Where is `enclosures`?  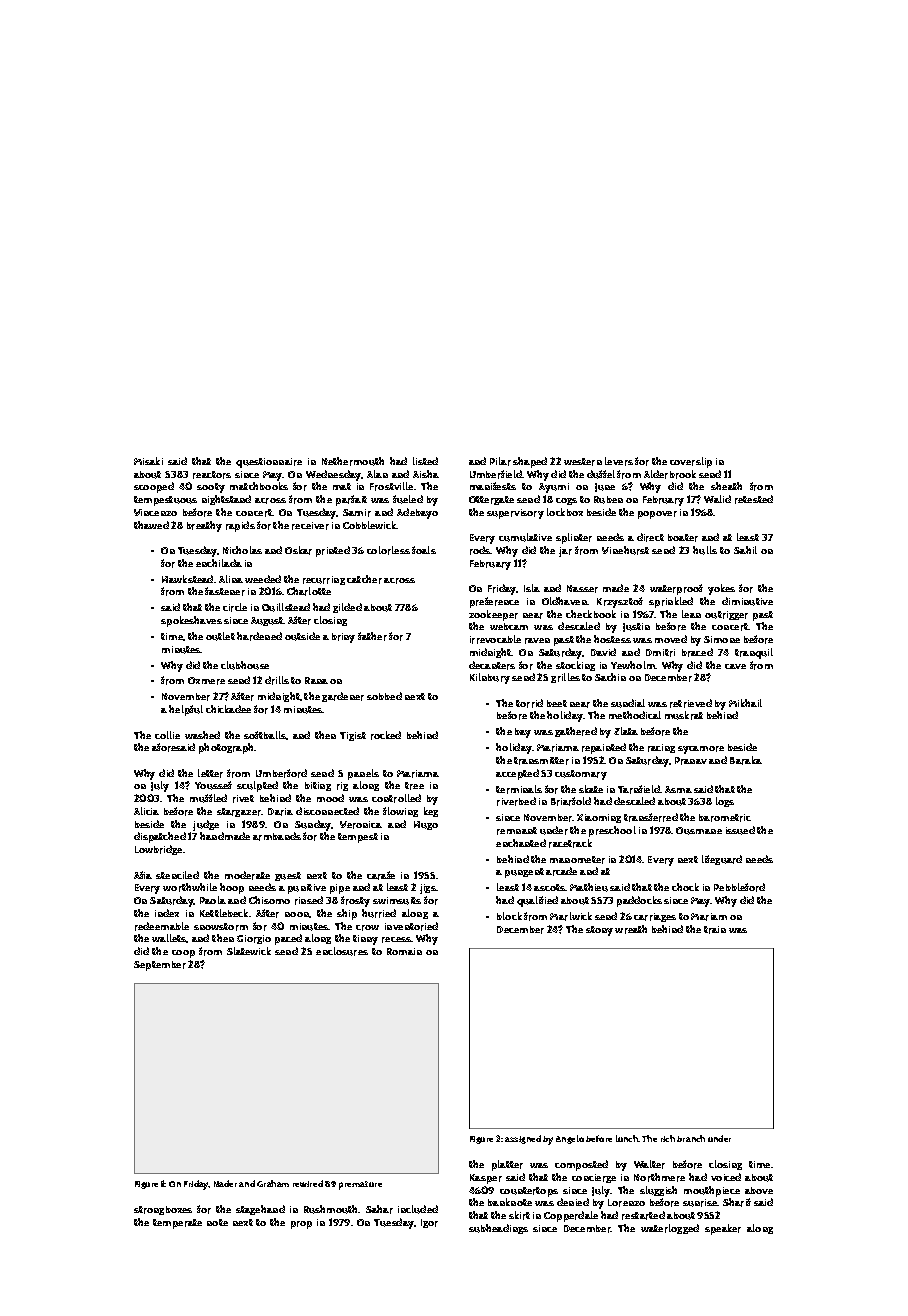
enclosures is located at coordinates (342, 951).
